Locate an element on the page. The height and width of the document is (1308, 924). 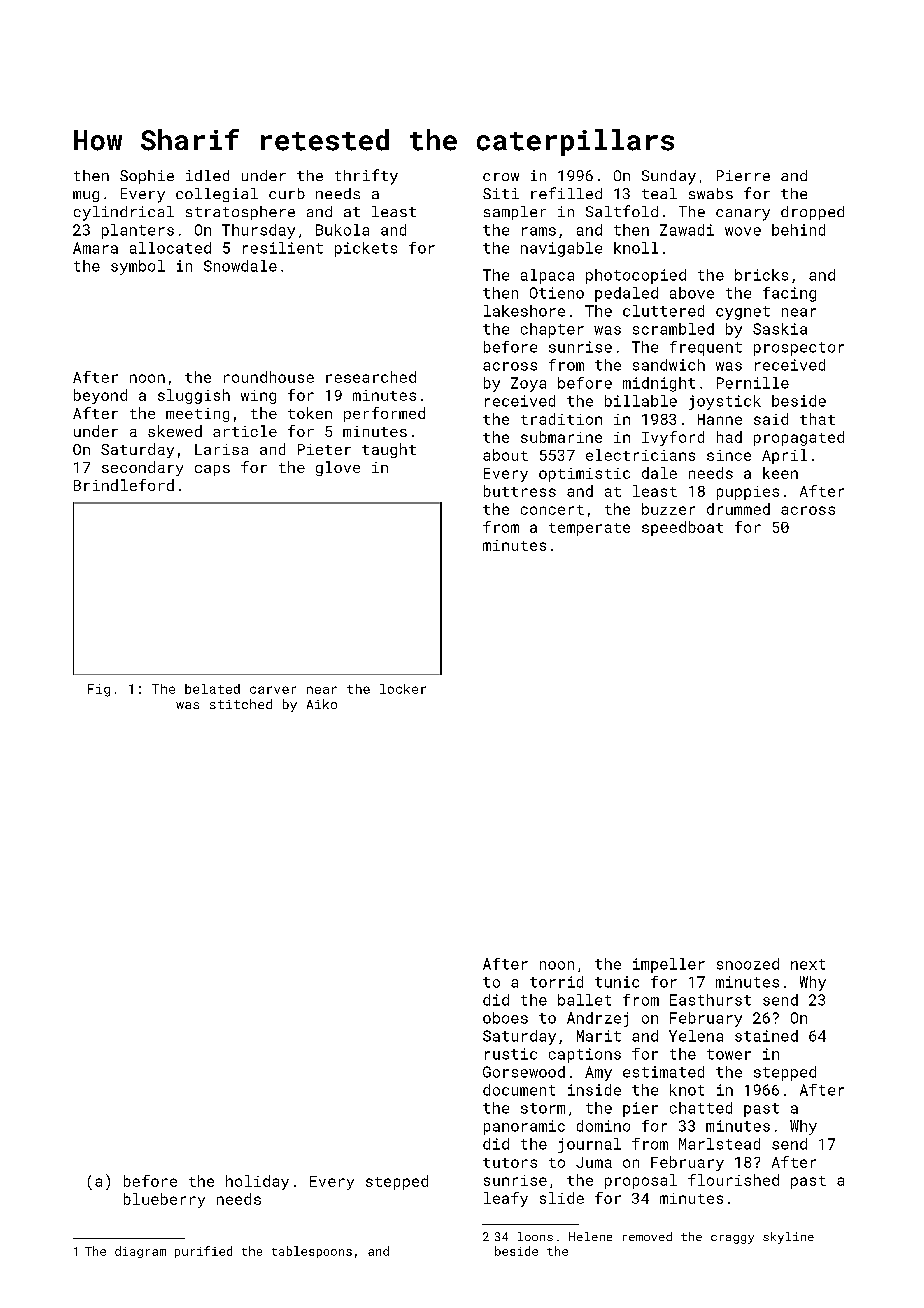
temperate is located at coordinates (589, 529).
